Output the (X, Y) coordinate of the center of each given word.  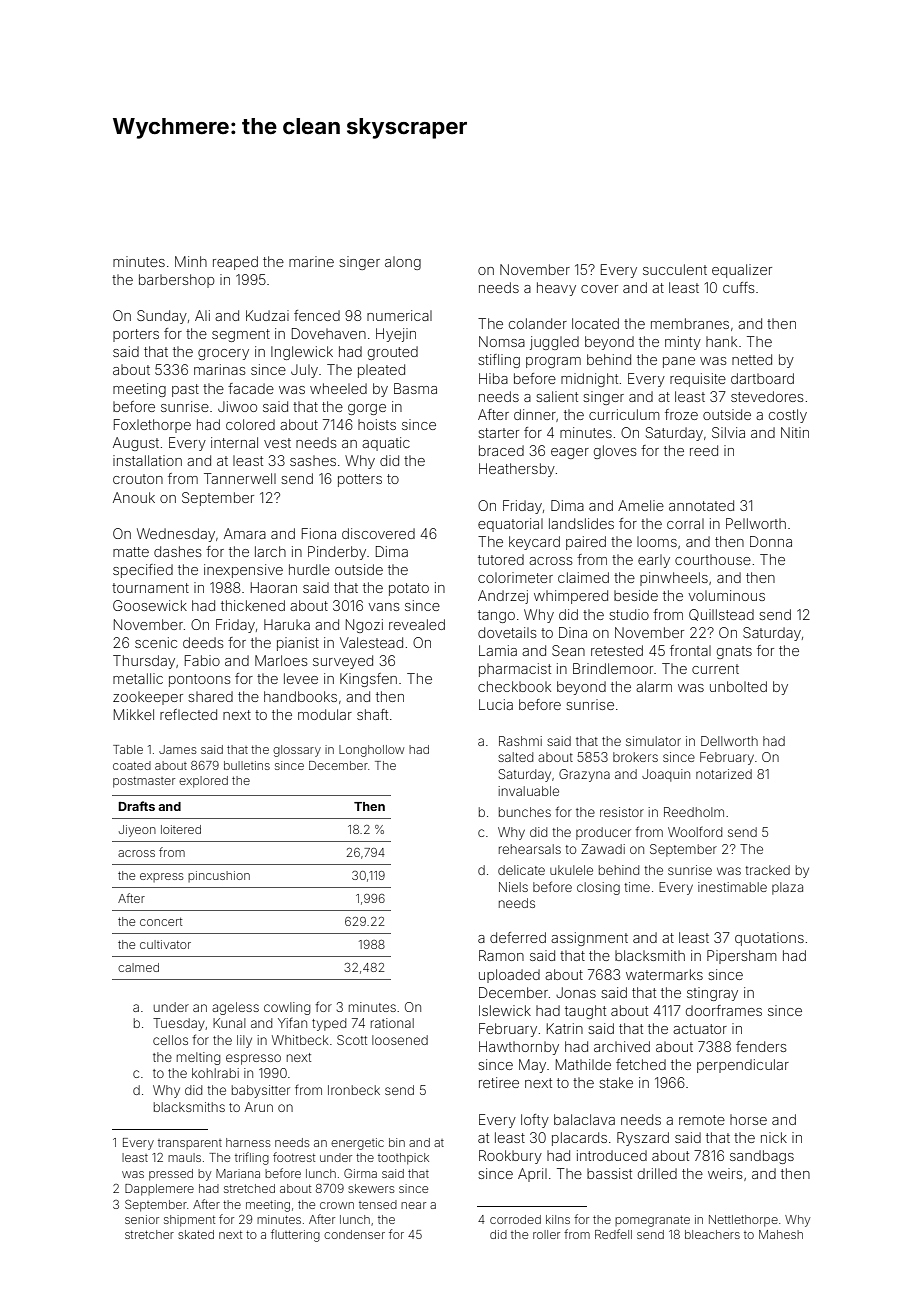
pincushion (219, 876)
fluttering (295, 1235)
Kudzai (267, 315)
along (403, 263)
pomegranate (652, 1221)
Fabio (202, 660)
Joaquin (666, 775)
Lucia (496, 704)
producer (603, 833)
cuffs (738, 287)
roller (546, 1234)
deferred (518, 937)
